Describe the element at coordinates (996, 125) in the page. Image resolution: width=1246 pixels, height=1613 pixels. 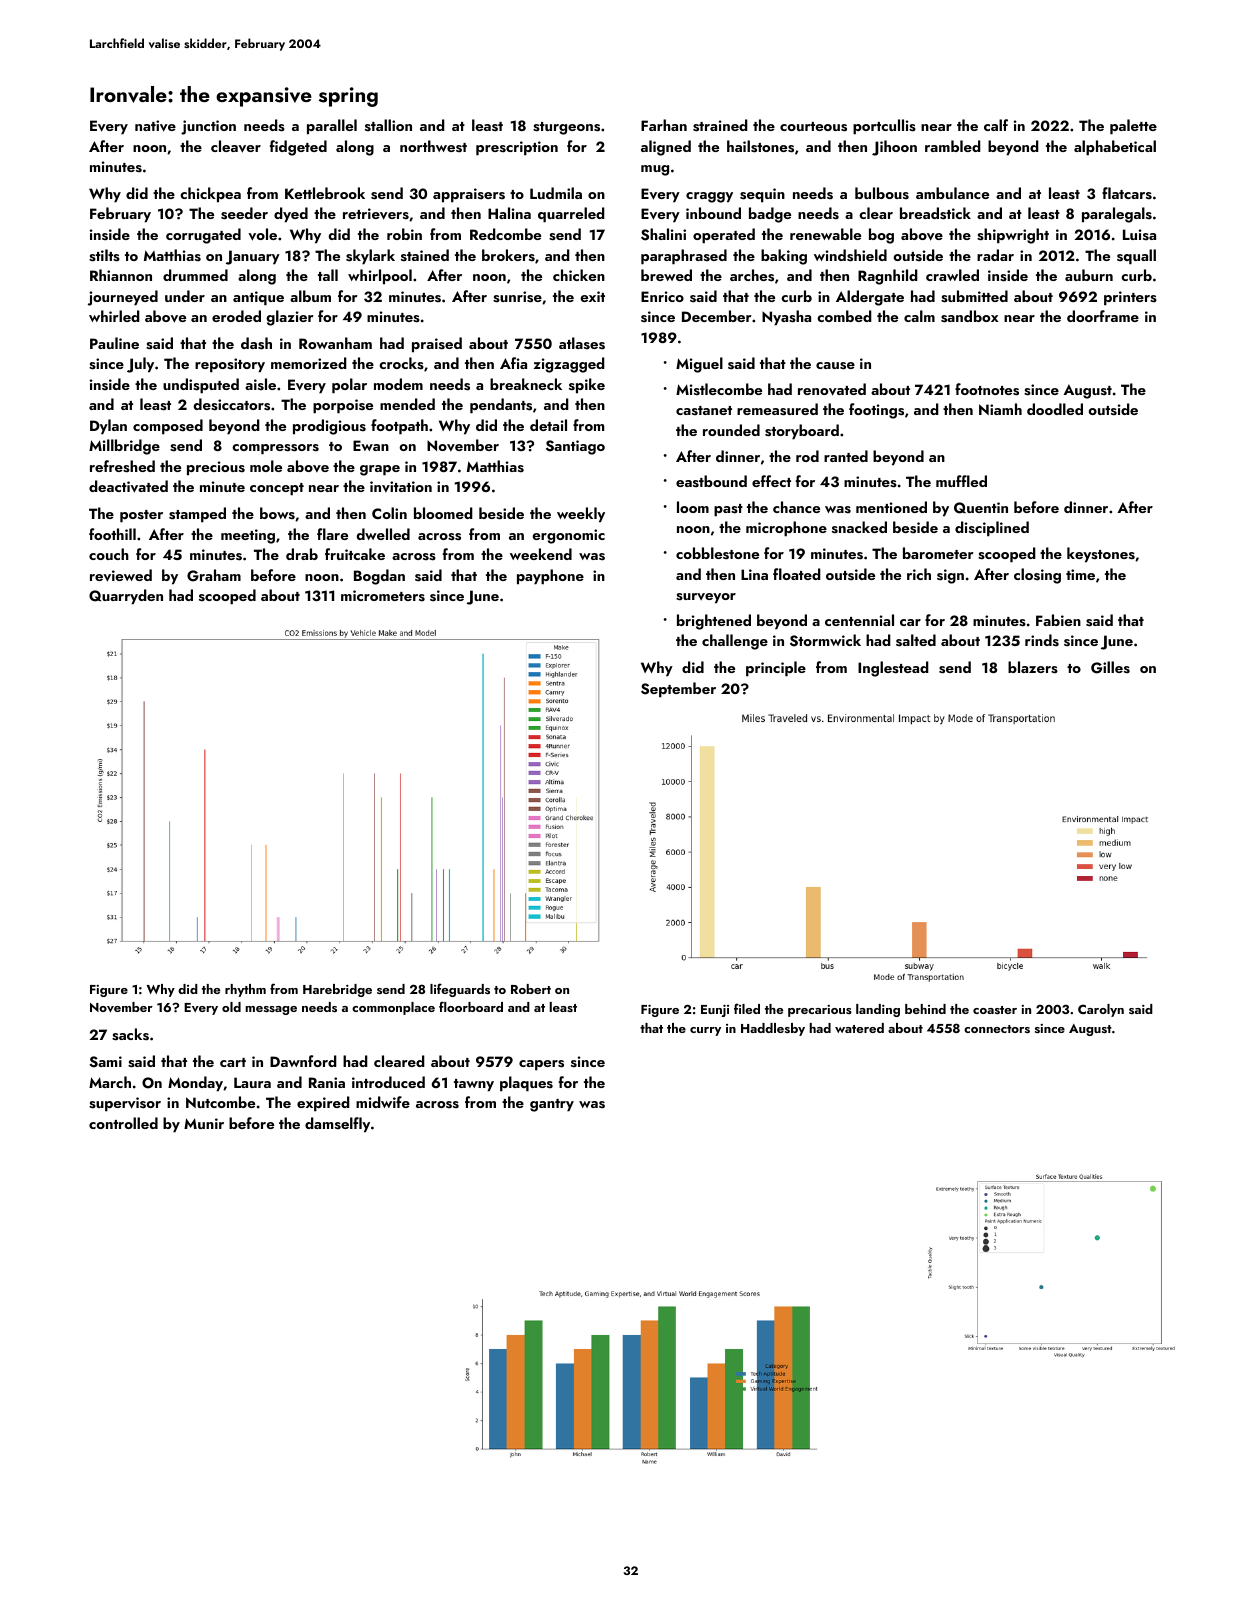
I see `calf` at that location.
